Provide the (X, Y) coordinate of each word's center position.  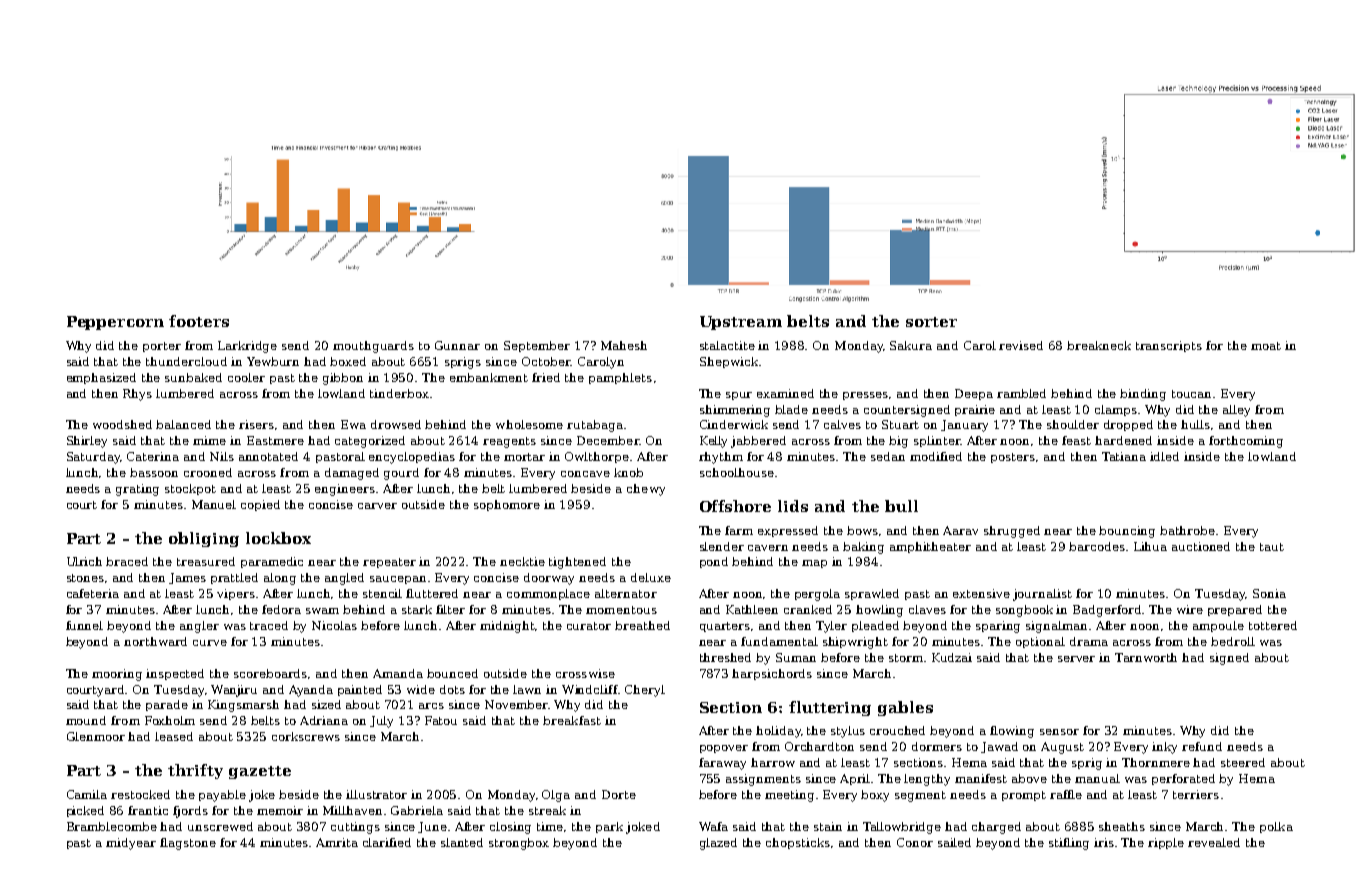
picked (85, 811)
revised (1021, 345)
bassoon (154, 472)
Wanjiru (234, 691)
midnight (508, 627)
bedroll (1233, 641)
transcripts (1169, 346)
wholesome (529, 424)
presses (865, 396)
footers (199, 321)
